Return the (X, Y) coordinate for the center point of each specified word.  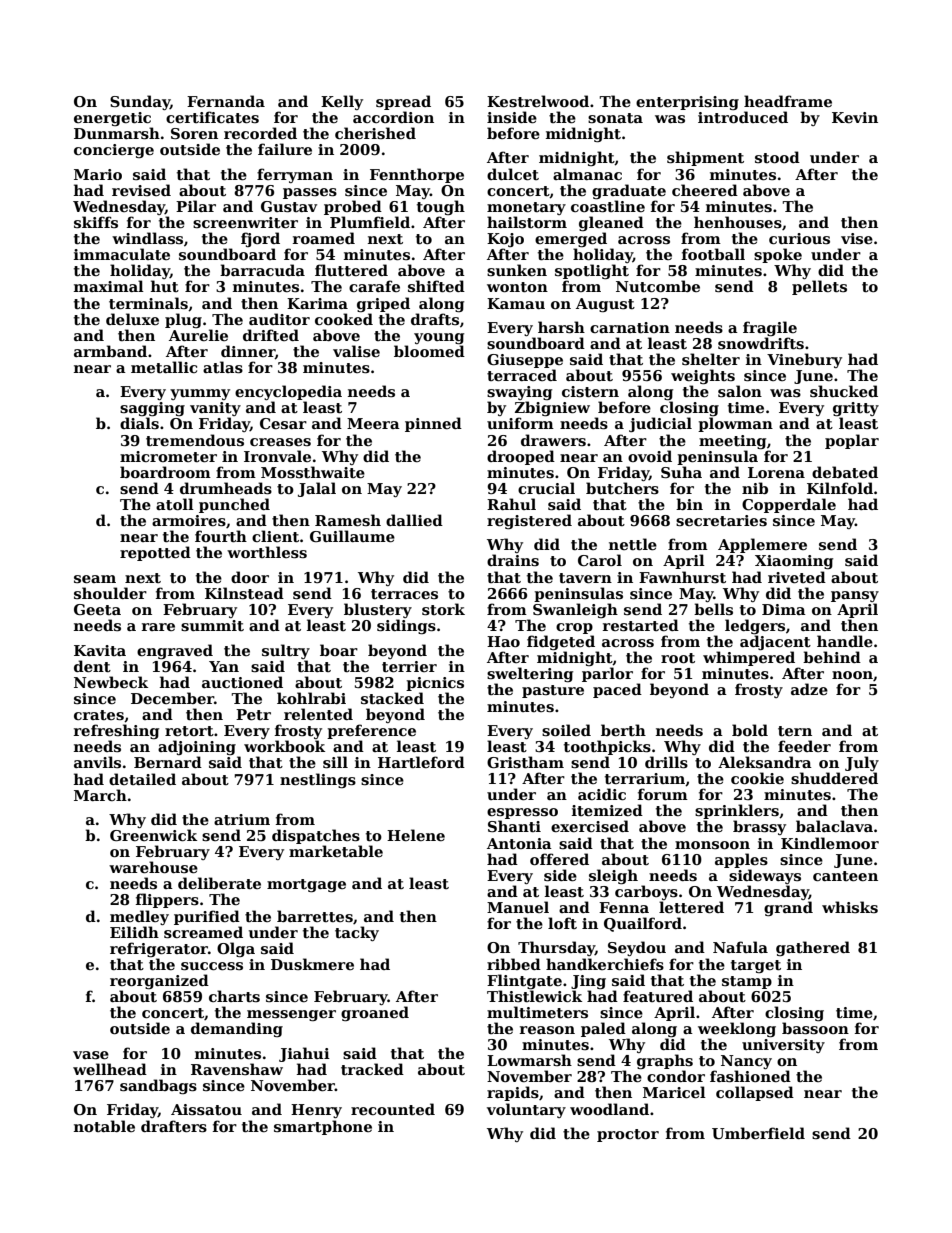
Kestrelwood (538, 101)
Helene (416, 835)
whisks (850, 907)
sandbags (158, 1086)
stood (777, 157)
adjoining (197, 747)
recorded (260, 133)
